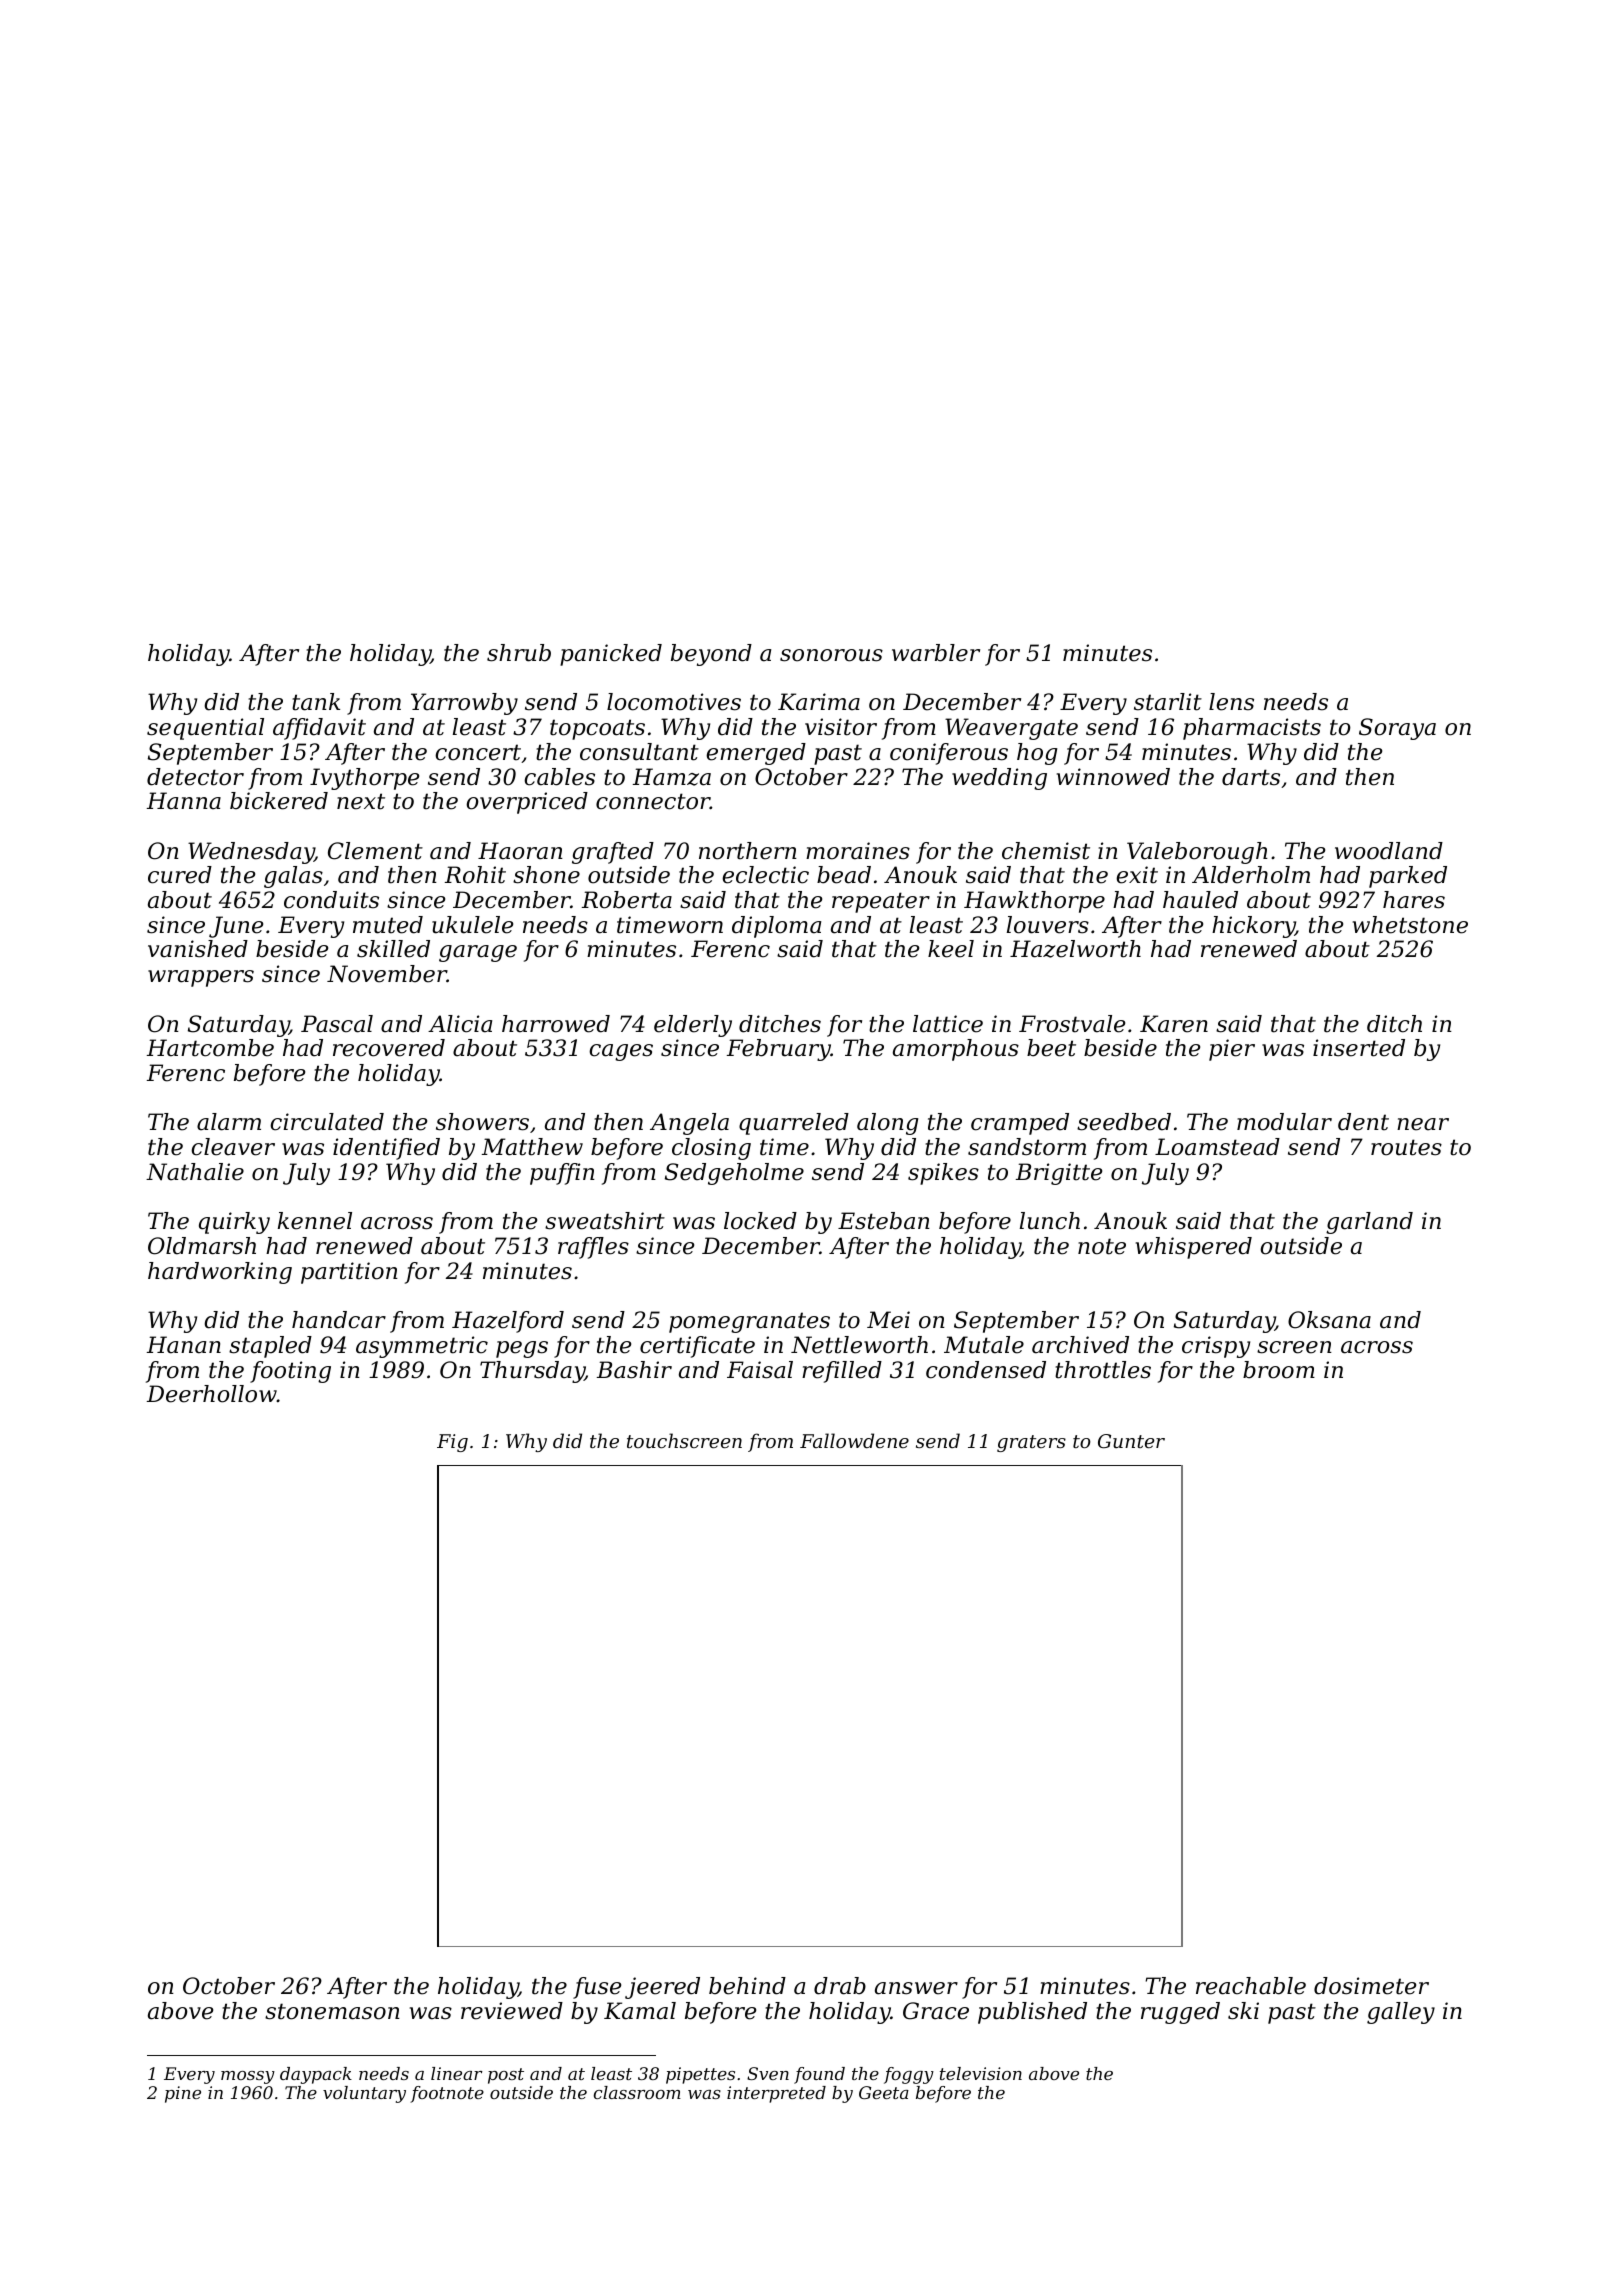 Image resolution: width=1620 pixels, height=2292 pixels. Describe the element at coordinates (1216, 1347) in the image. I see `crispy` at that location.
